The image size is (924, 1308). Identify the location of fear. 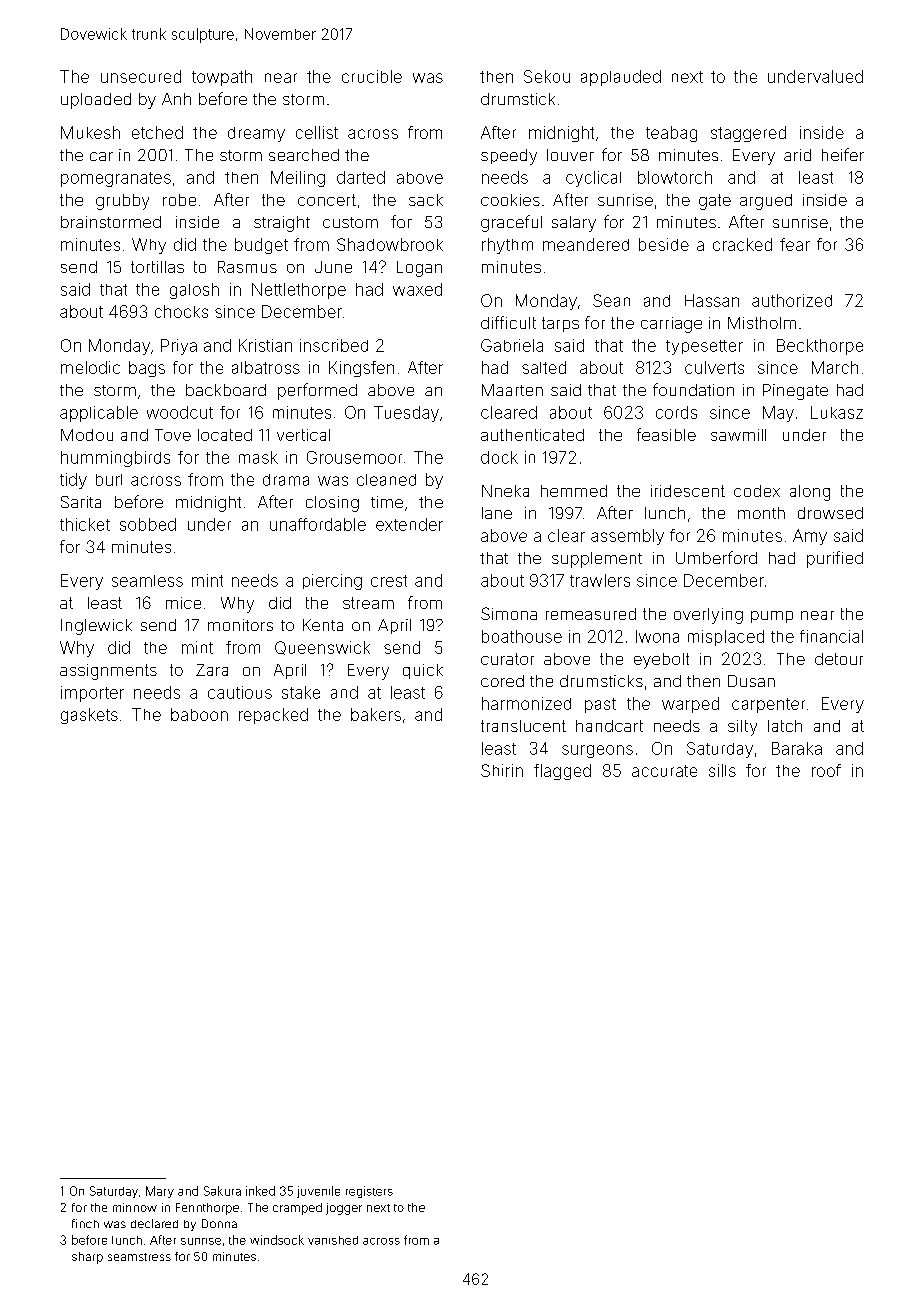
(795, 244).
